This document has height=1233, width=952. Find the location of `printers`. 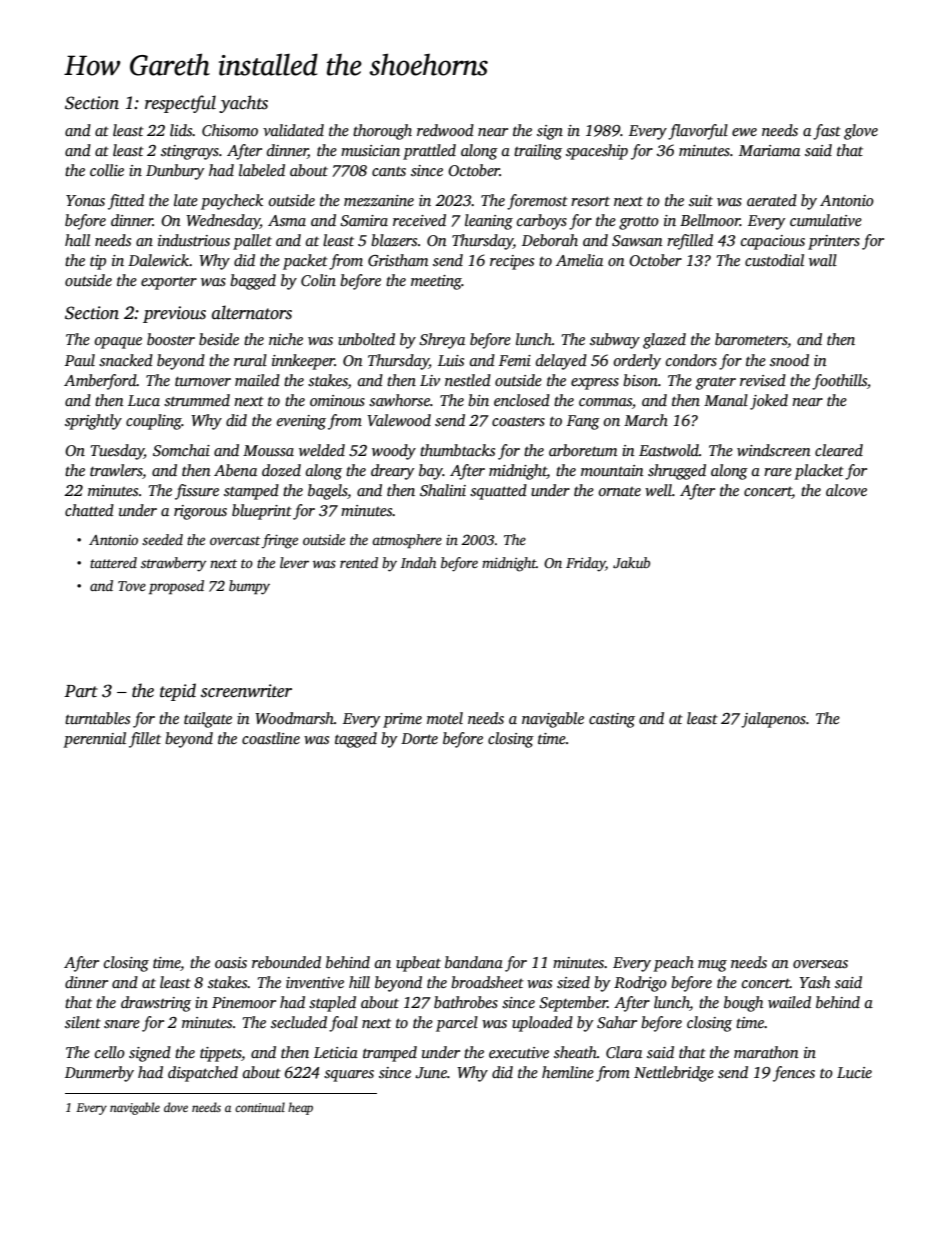

printers is located at coordinates (834, 242).
